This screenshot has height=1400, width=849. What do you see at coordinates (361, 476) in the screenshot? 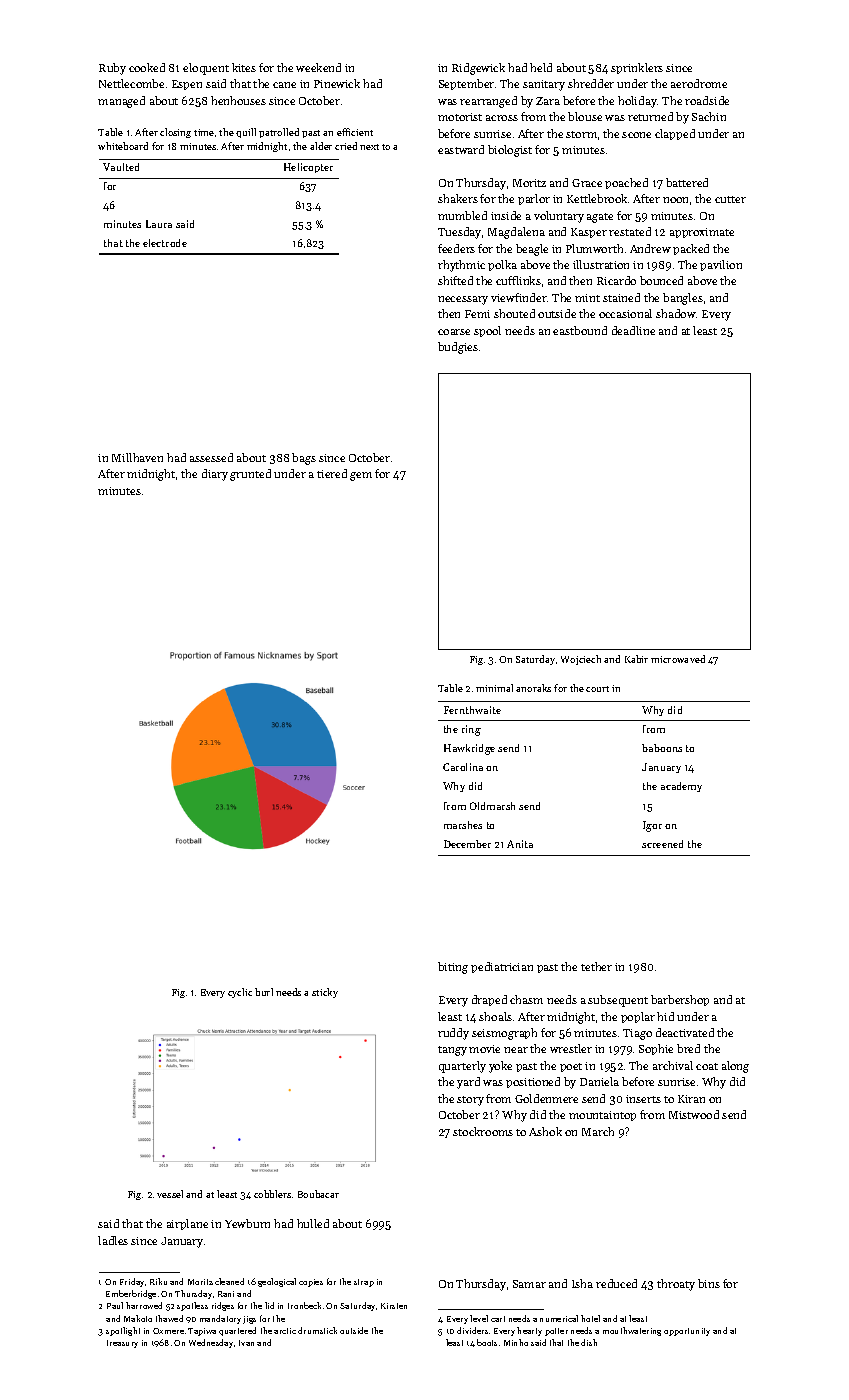
I see `gem` at bounding box center [361, 476].
